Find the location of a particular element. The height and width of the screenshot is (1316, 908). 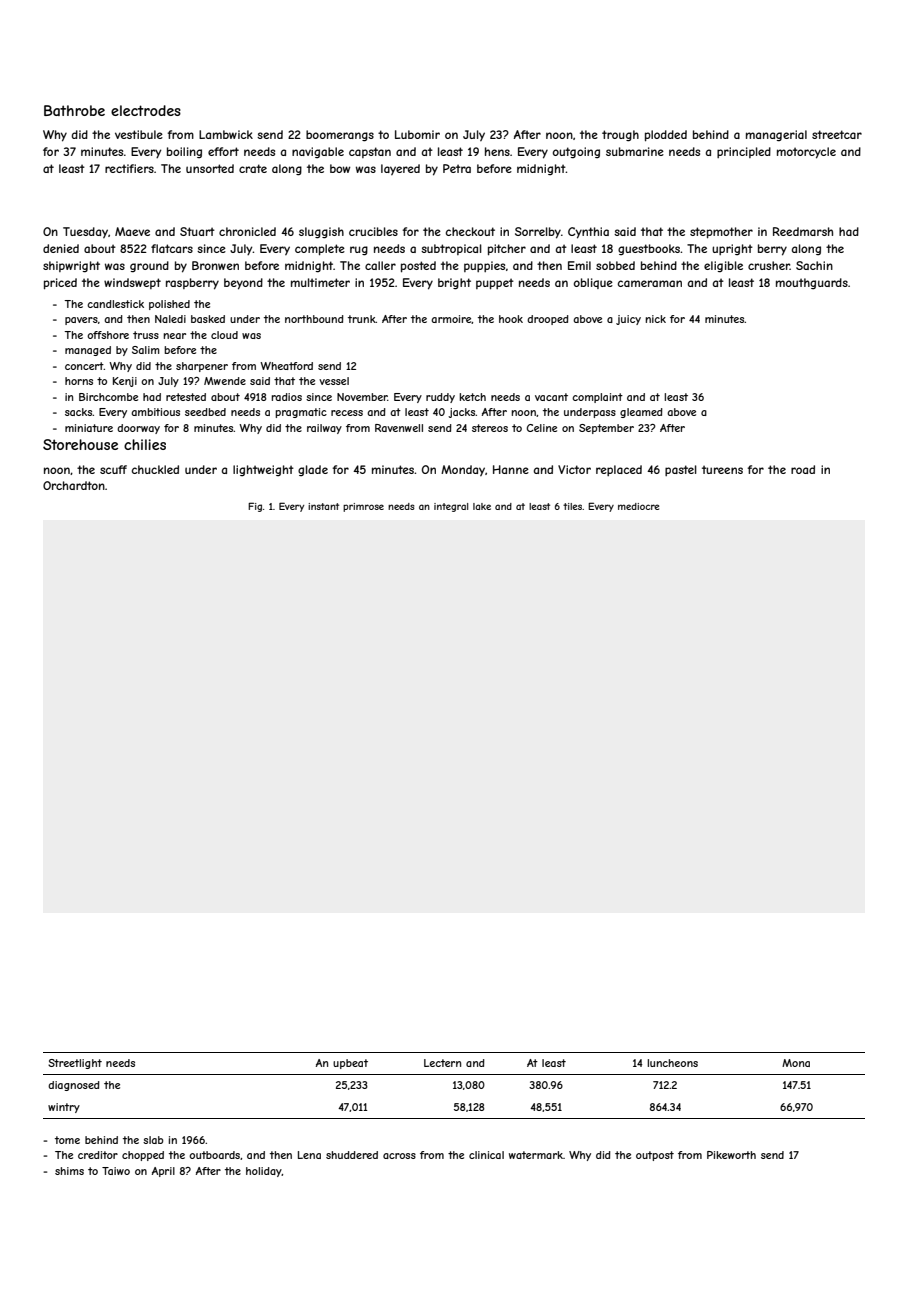

primrose is located at coordinates (363, 507).
